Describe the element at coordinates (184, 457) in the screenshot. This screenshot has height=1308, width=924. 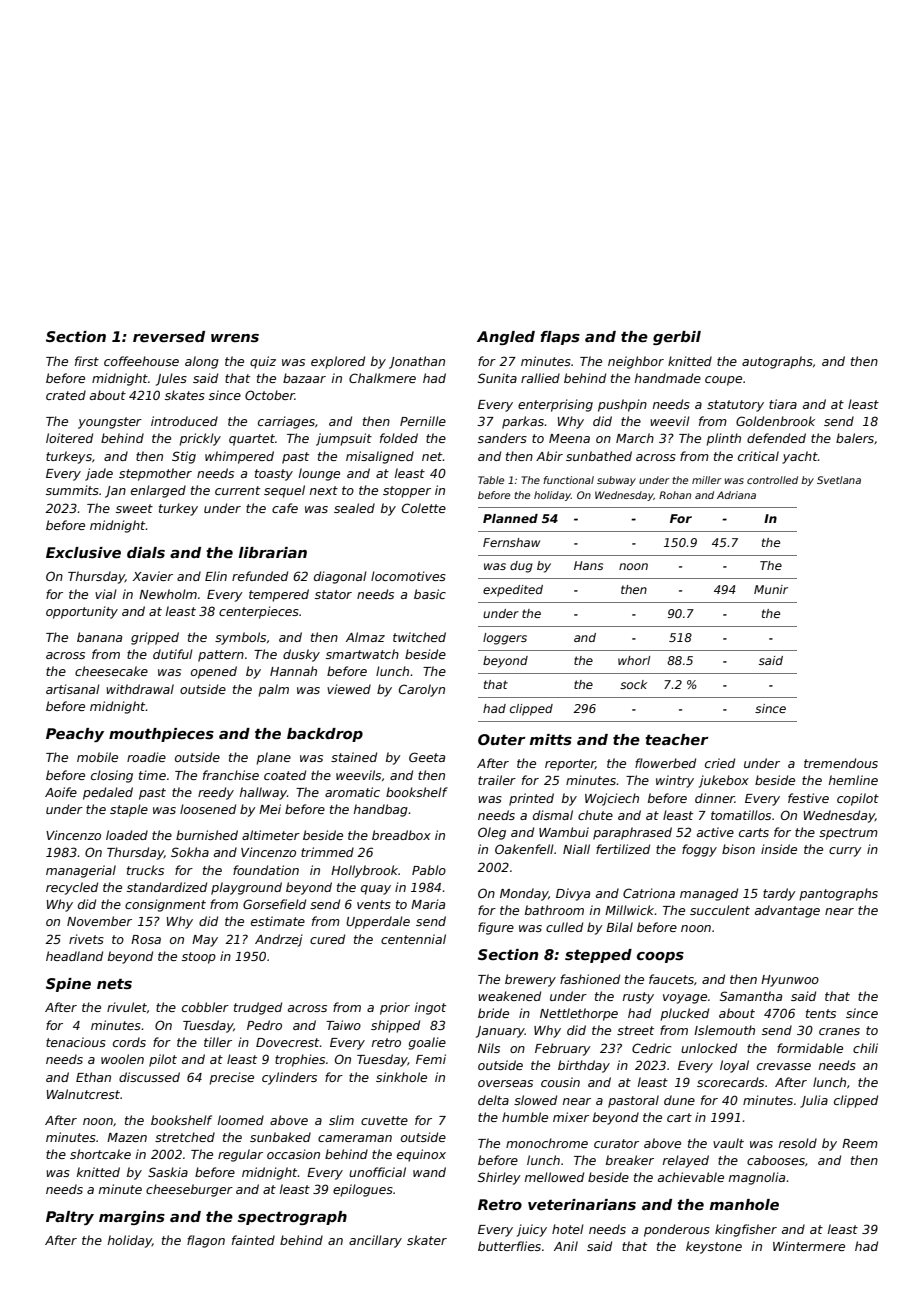
I see `Stig` at that location.
